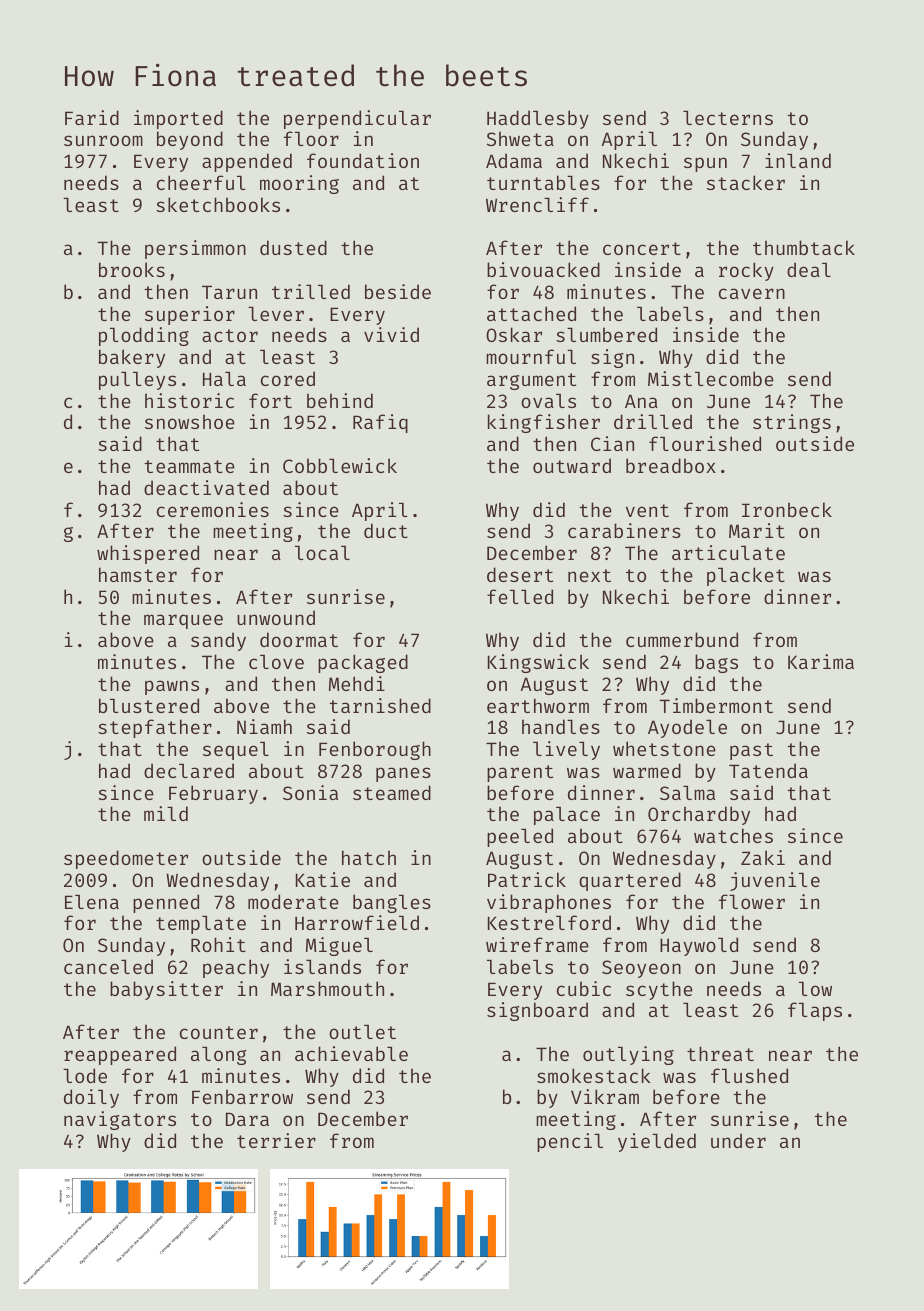  Describe the element at coordinates (276, 313) in the screenshot. I see `lever` at that location.
